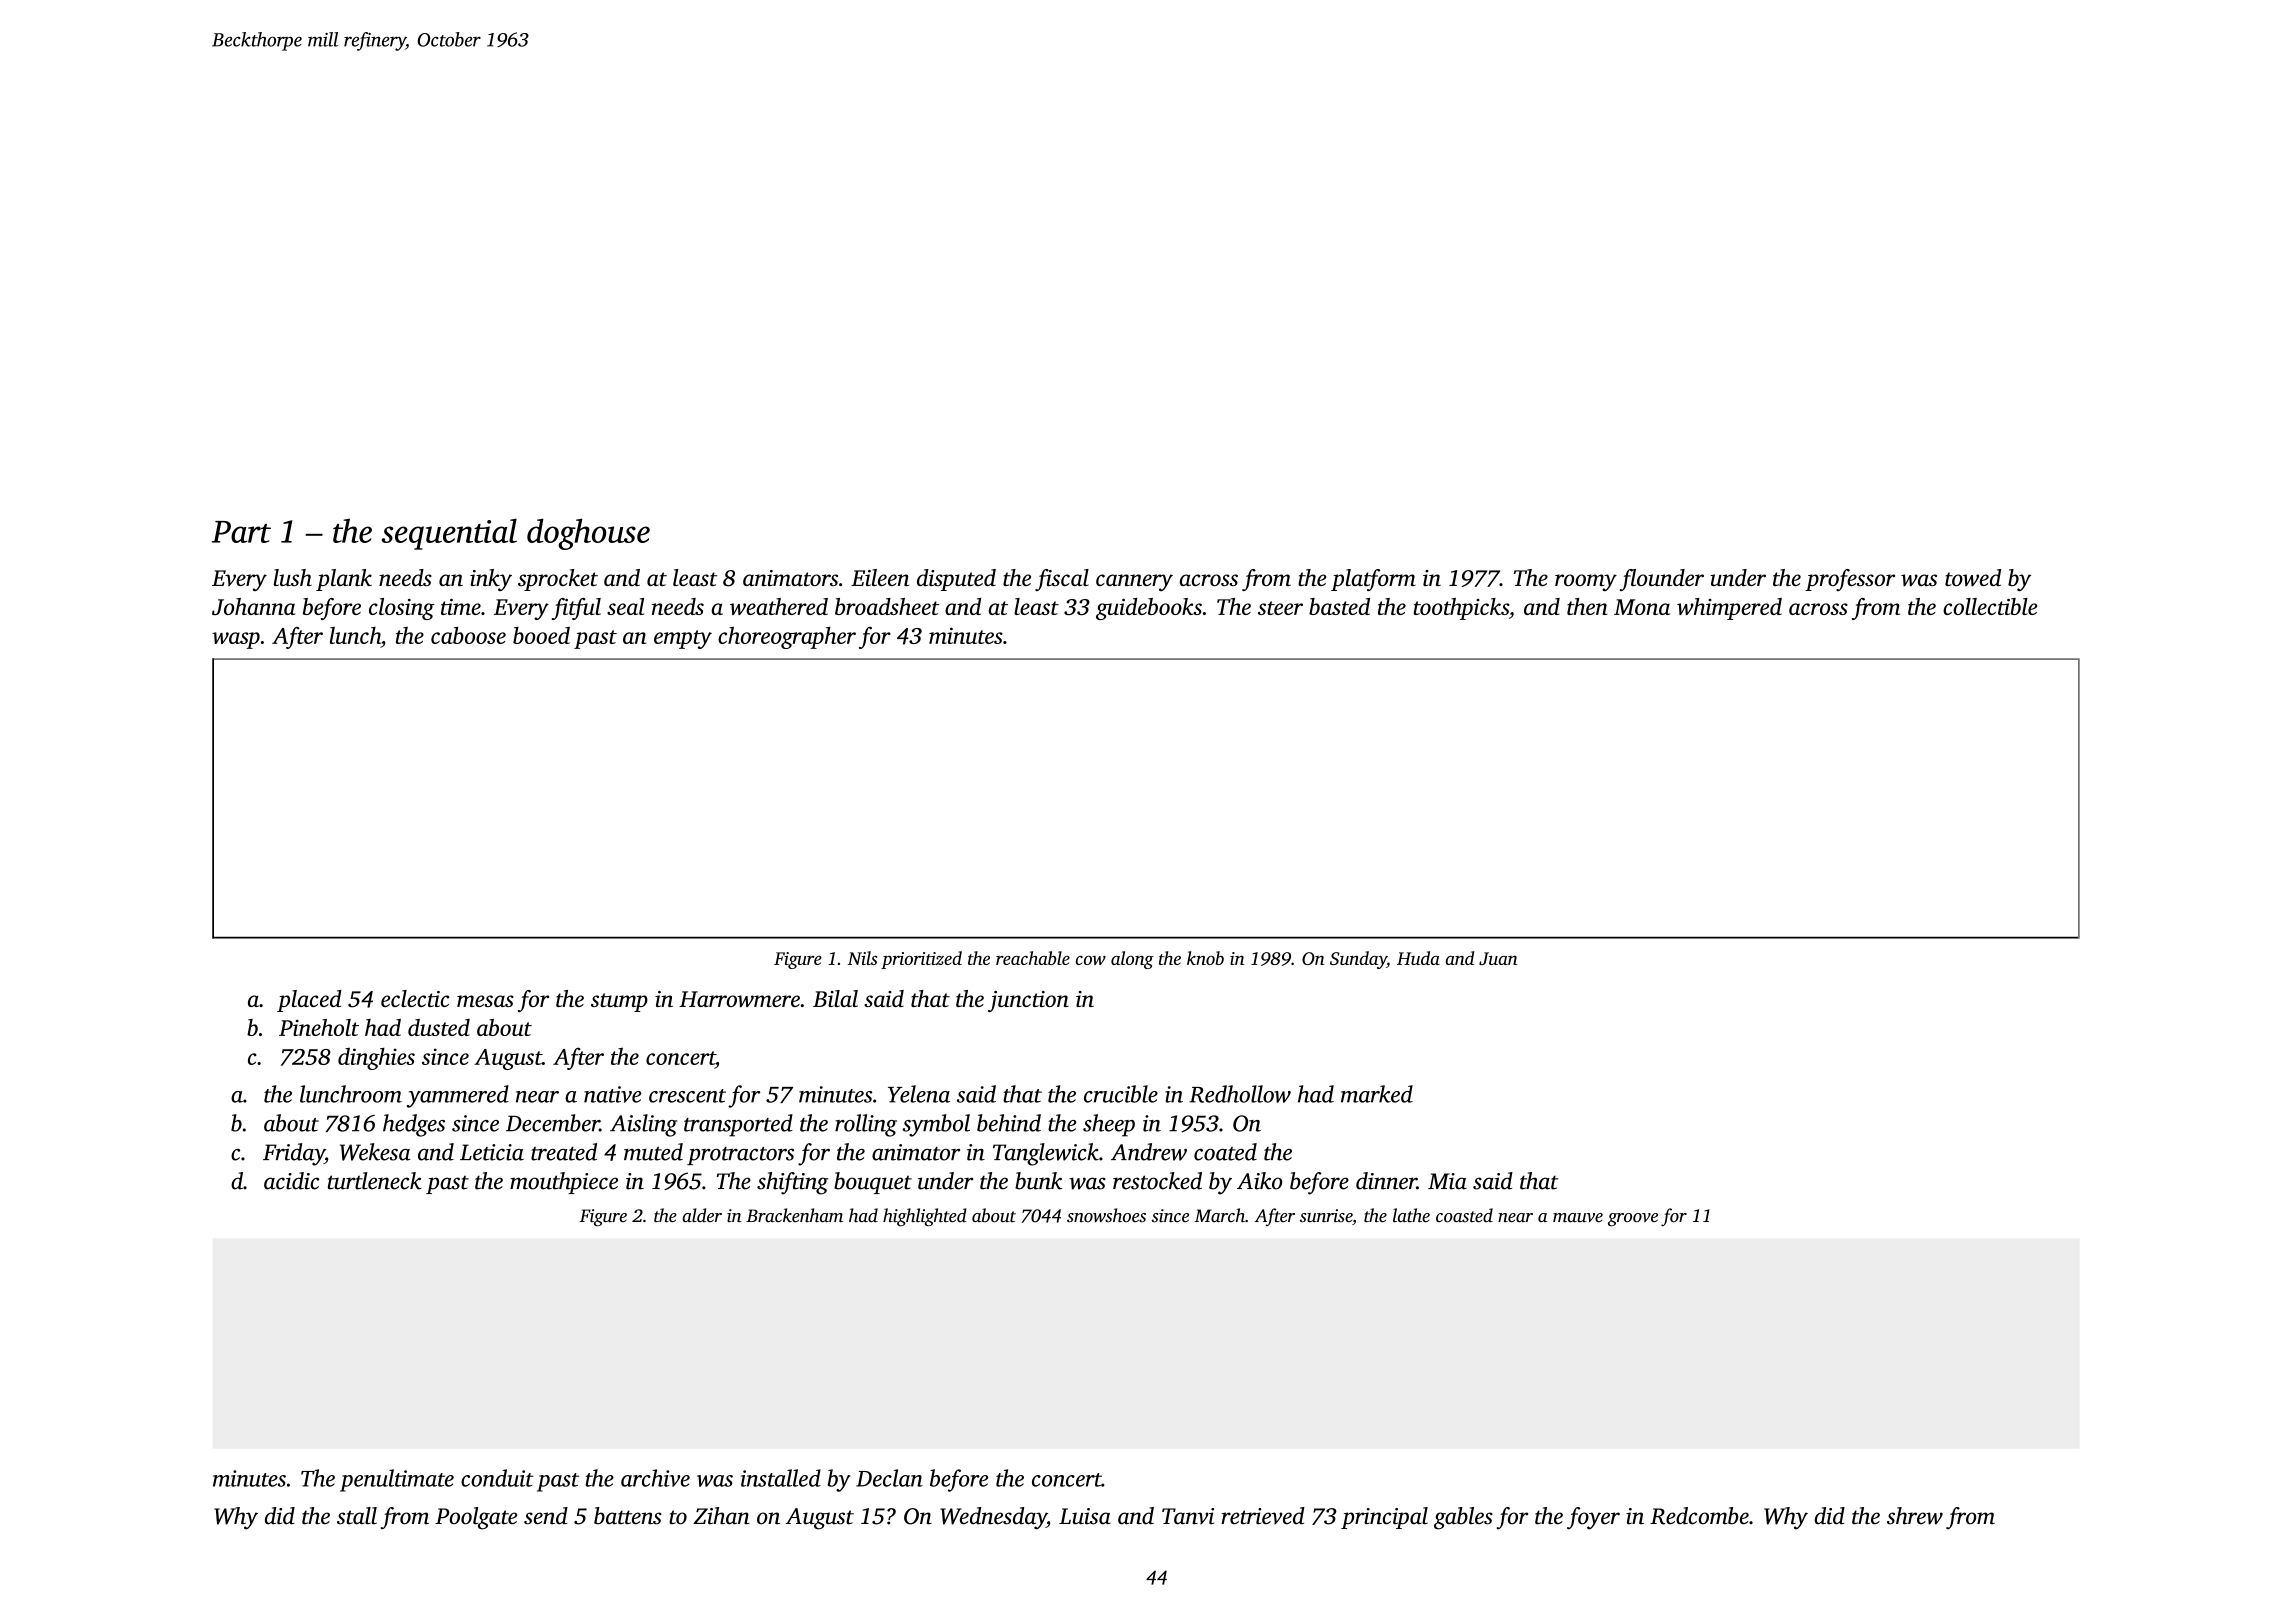  I want to click on Huda, so click(1418, 958).
